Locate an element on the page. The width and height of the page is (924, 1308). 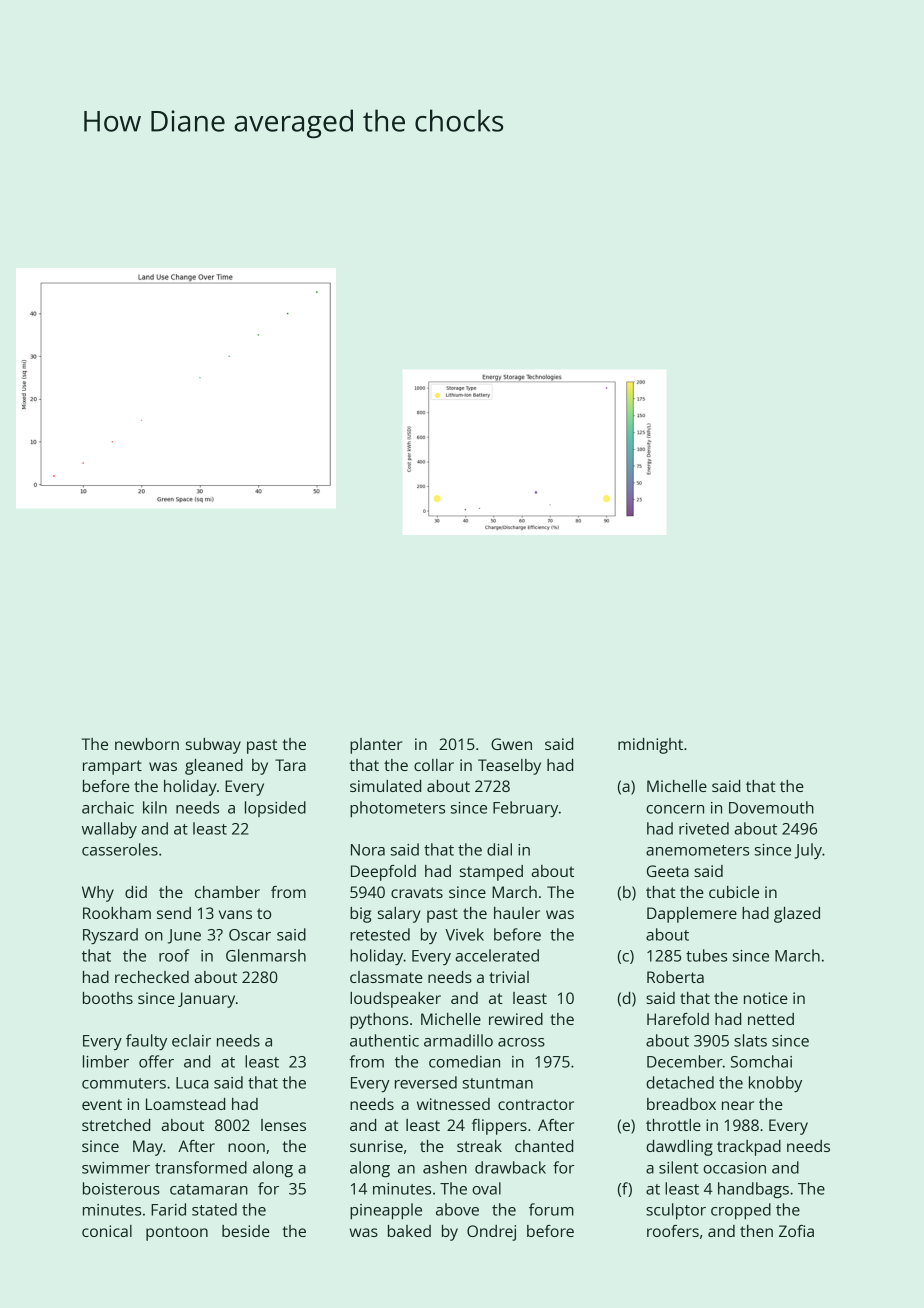
planter is located at coordinates (376, 746).
